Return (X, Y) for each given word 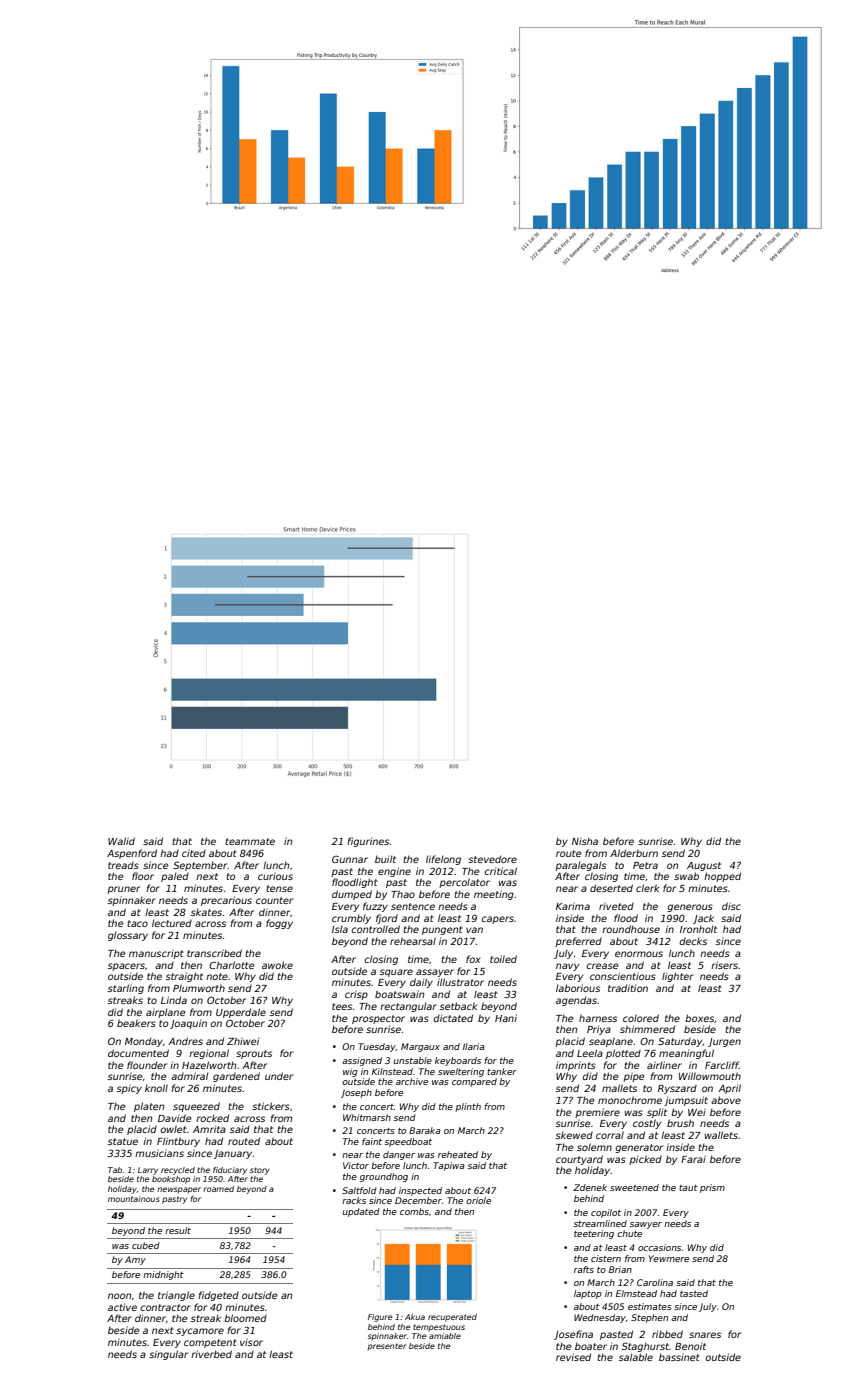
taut (688, 1188)
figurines (368, 842)
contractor (165, 1307)
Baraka (425, 1130)
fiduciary (230, 1171)
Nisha (585, 841)
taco (137, 923)
